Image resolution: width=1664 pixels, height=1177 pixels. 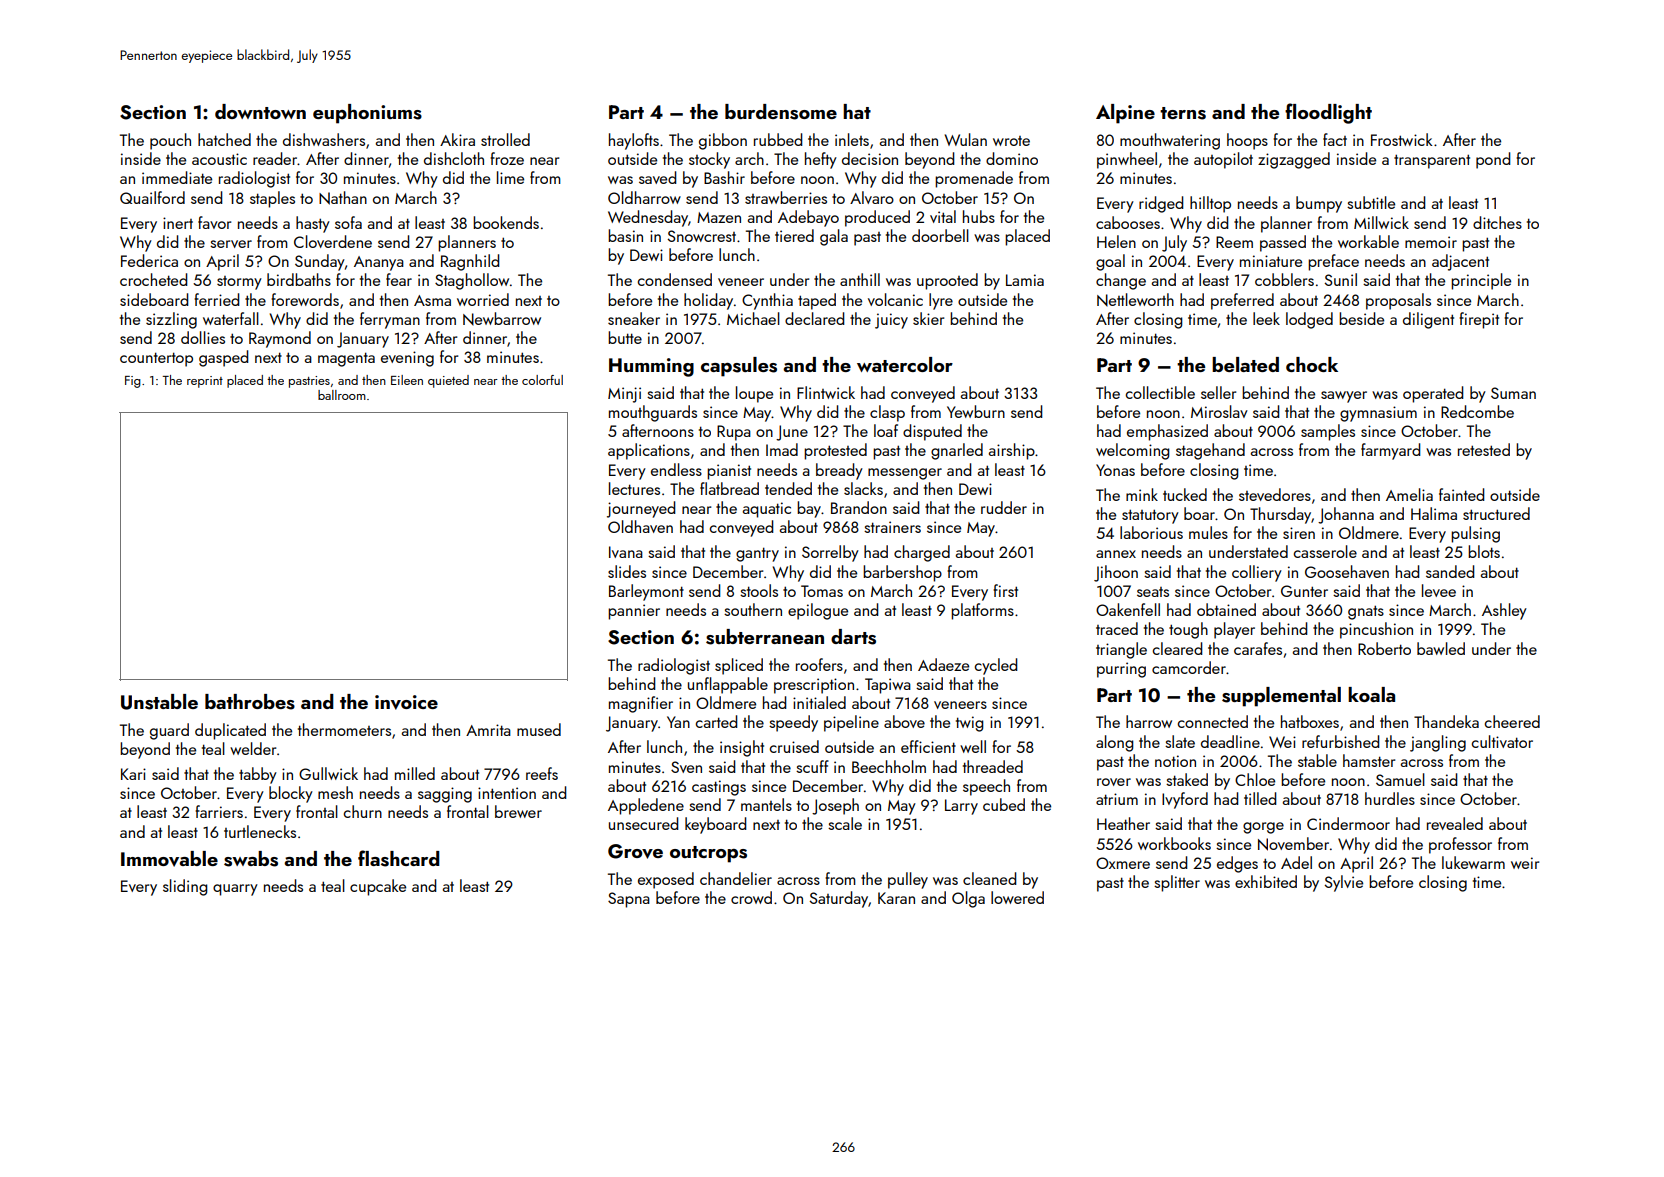 What do you see at coordinates (1275, 494) in the screenshot?
I see `stevedores` at bounding box center [1275, 494].
